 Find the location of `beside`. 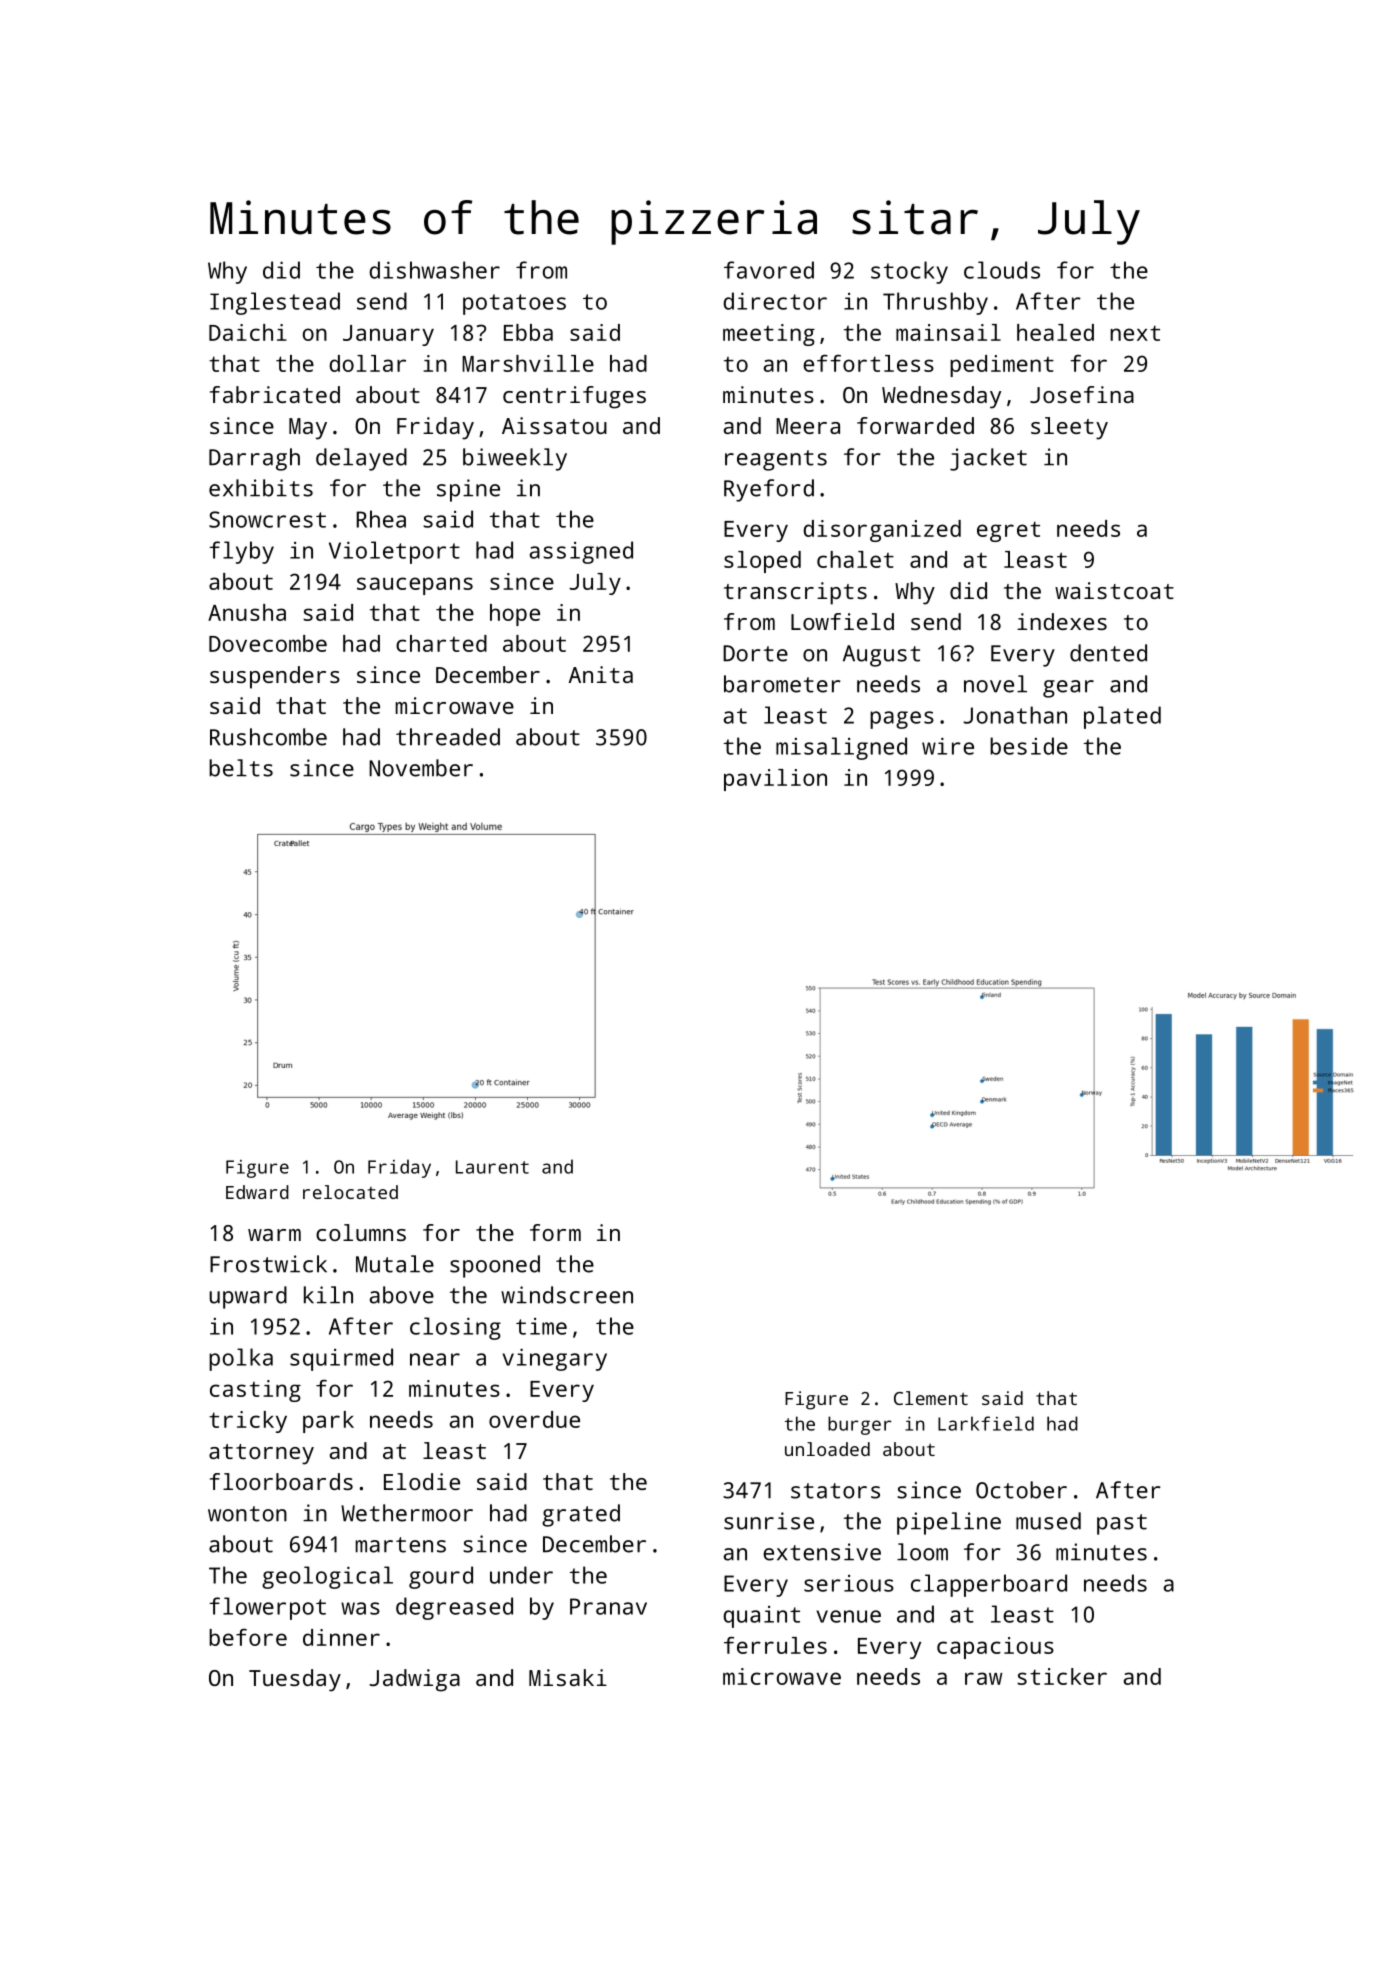

beside is located at coordinates (1029, 746).
